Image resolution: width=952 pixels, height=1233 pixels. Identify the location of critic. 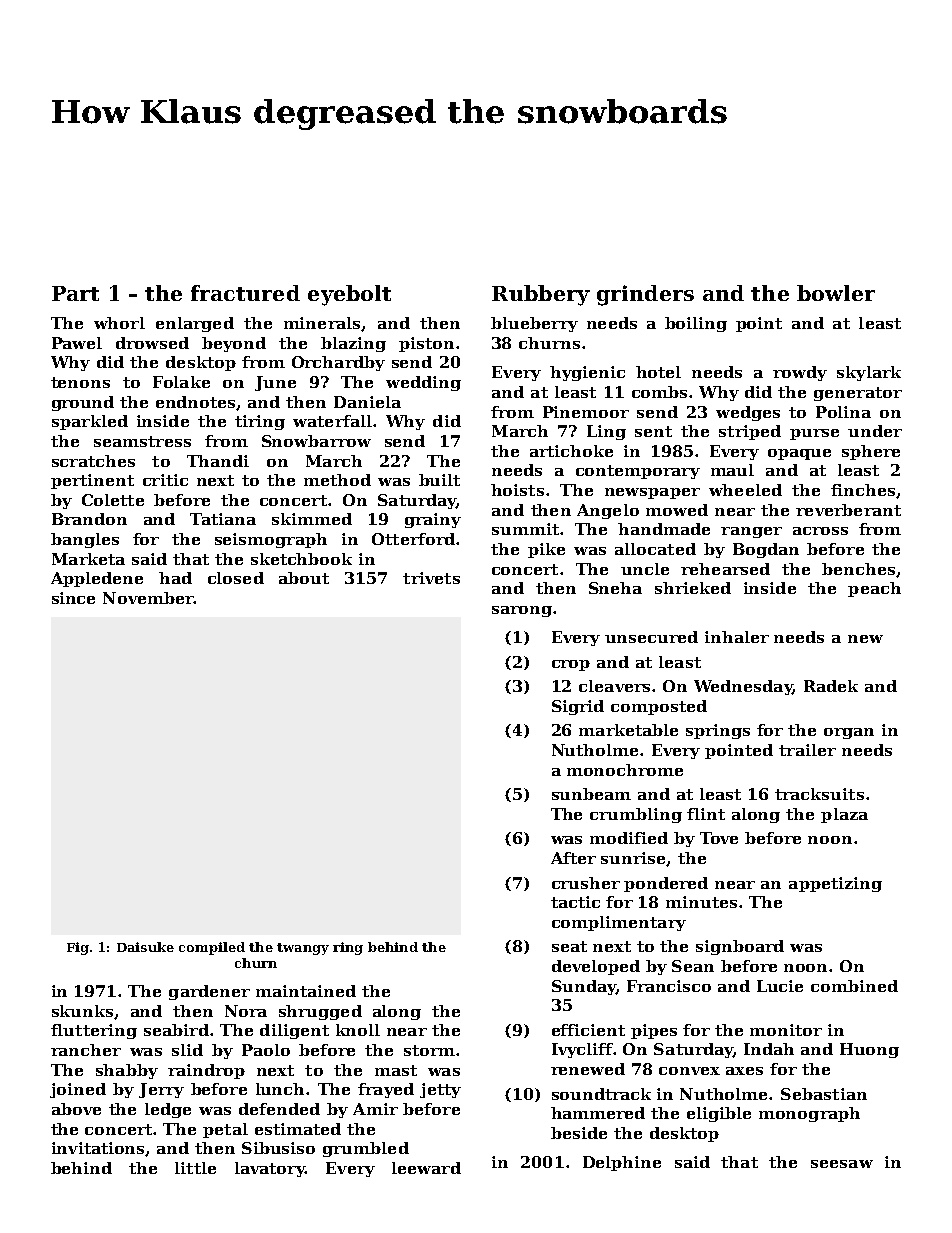
(165, 480).
